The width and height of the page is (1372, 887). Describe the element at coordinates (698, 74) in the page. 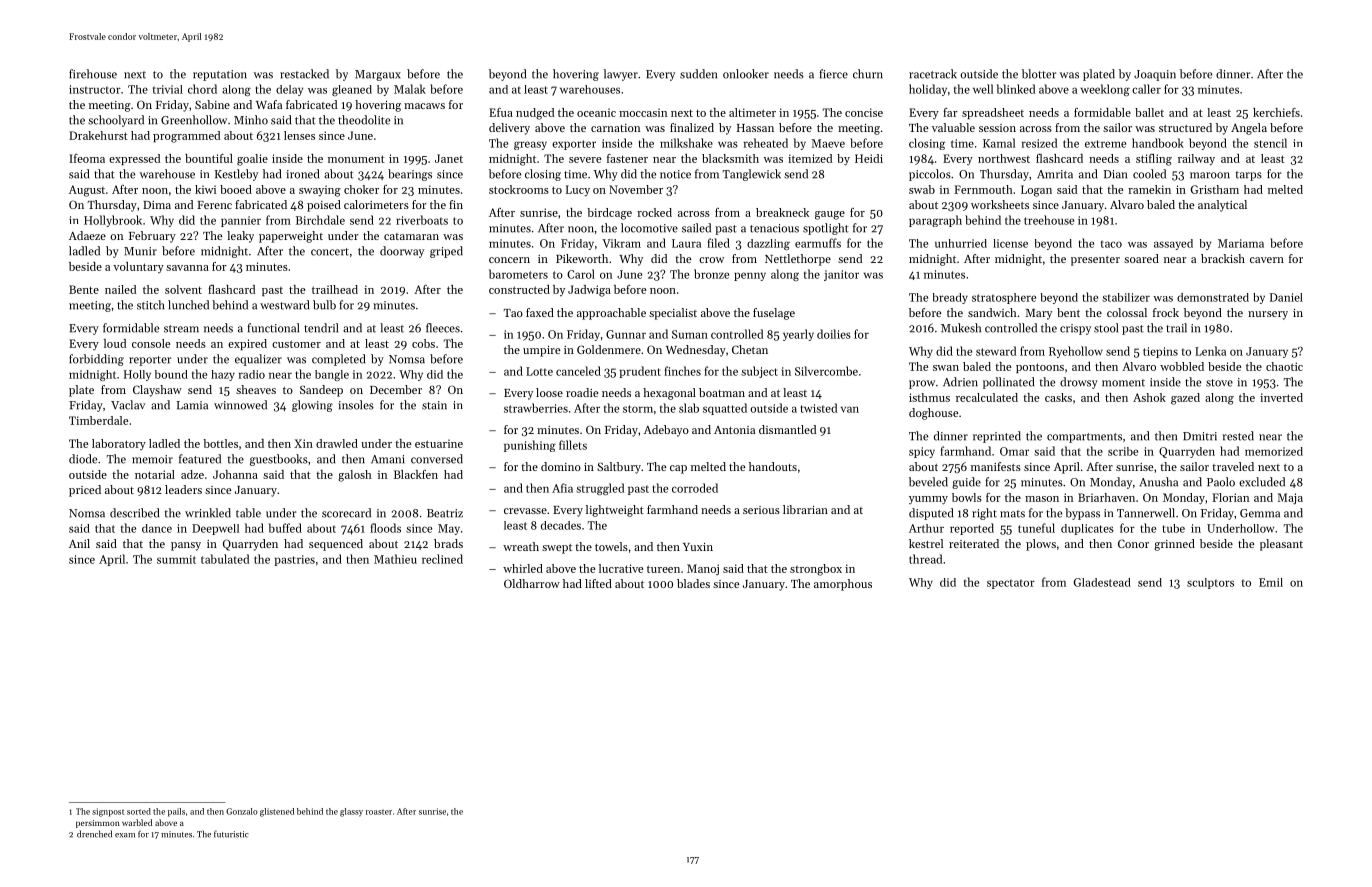

I see `sudden` at that location.
